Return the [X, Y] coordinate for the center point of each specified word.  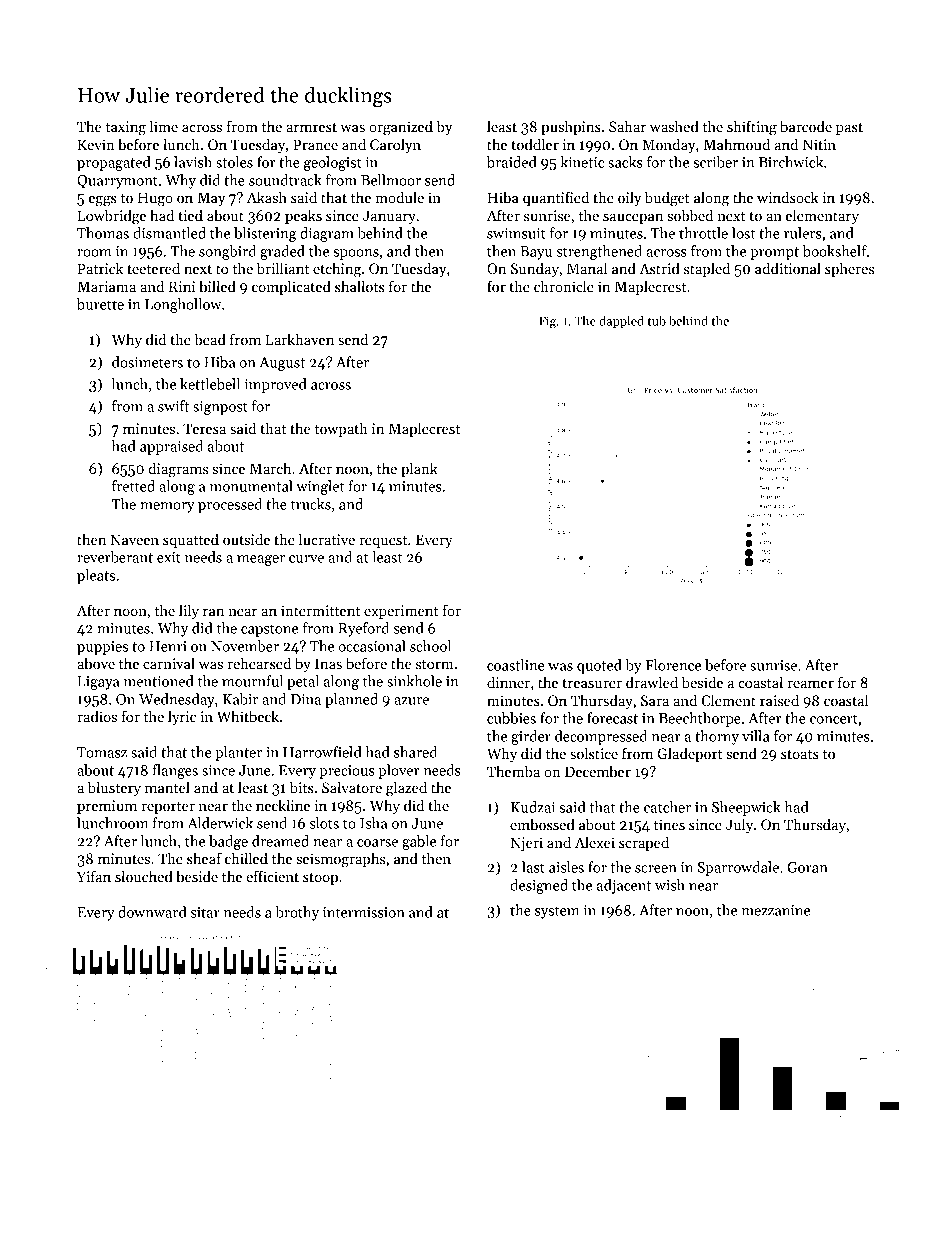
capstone [269, 630]
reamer [810, 684]
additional [788, 268]
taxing [126, 128]
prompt [774, 253]
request [383, 542]
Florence [673, 665]
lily [189, 611]
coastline [516, 665]
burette [100, 304]
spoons [356, 254]
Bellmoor [391, 180]
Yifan [94, 876]
